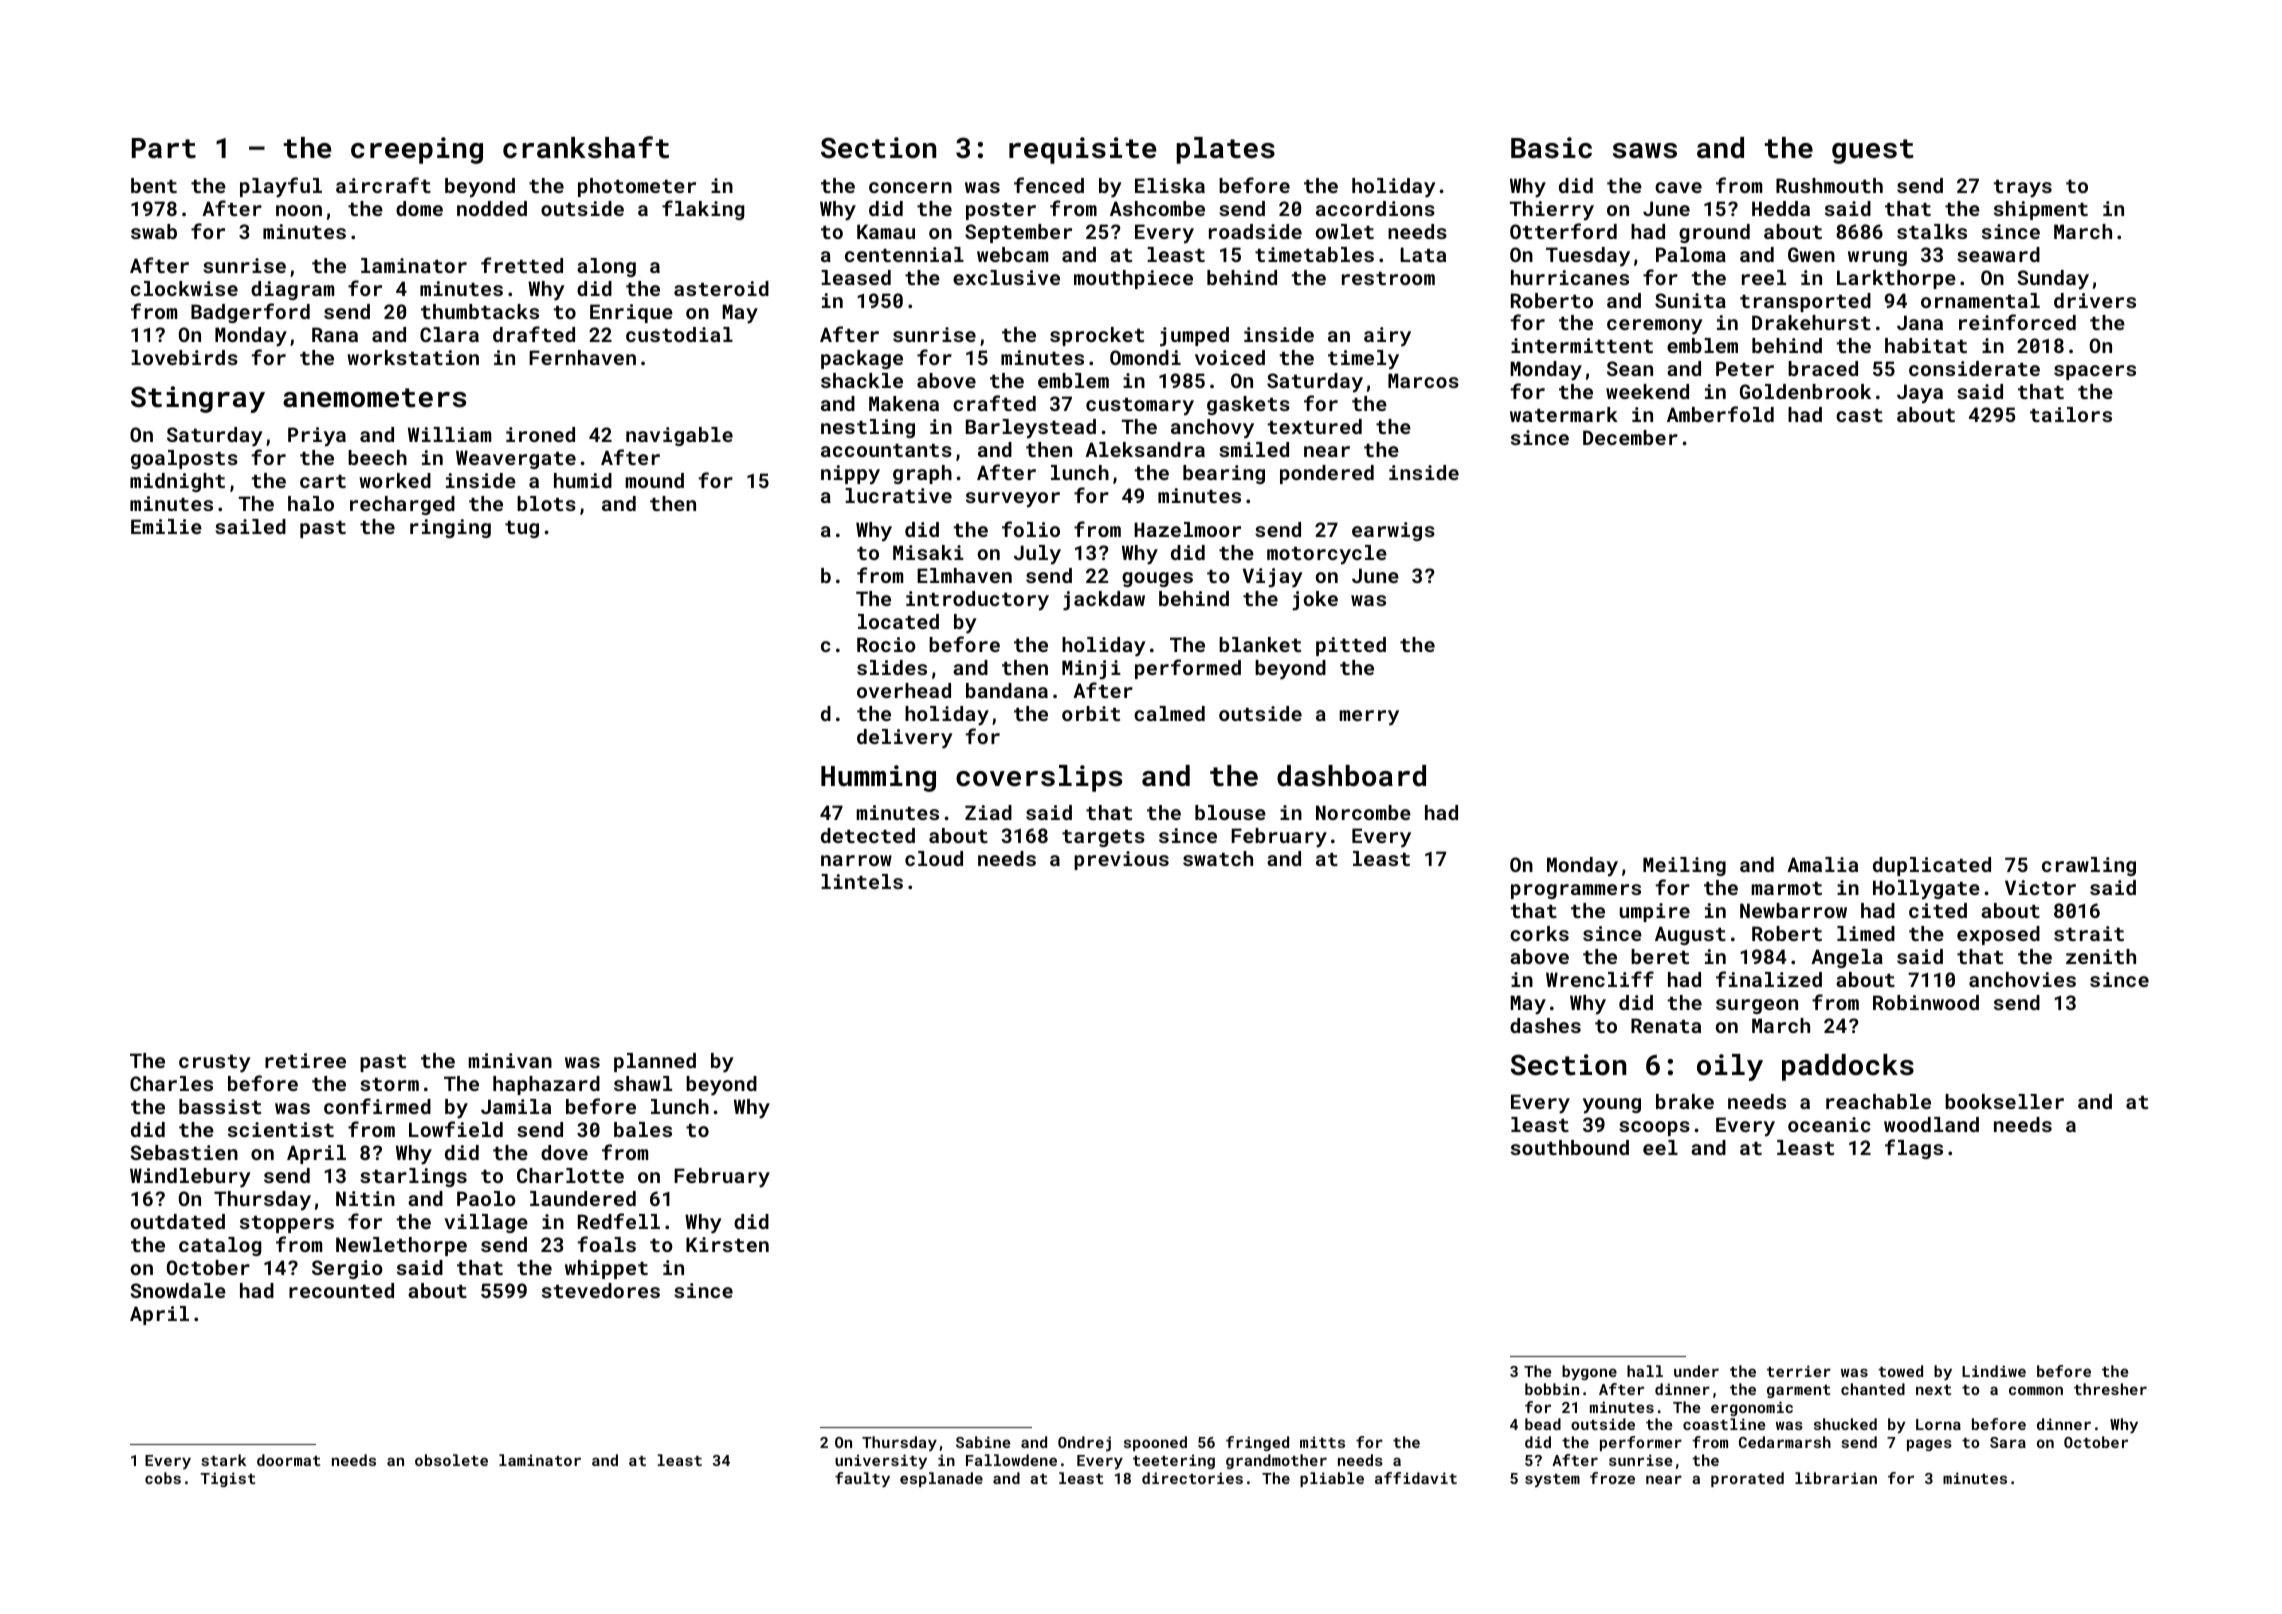 This screenshot has width=2282, height=1614. What do you see at coordinates (198, 399) in the screenshot?
I see `Stingray` at bounding box center [198, 399].
